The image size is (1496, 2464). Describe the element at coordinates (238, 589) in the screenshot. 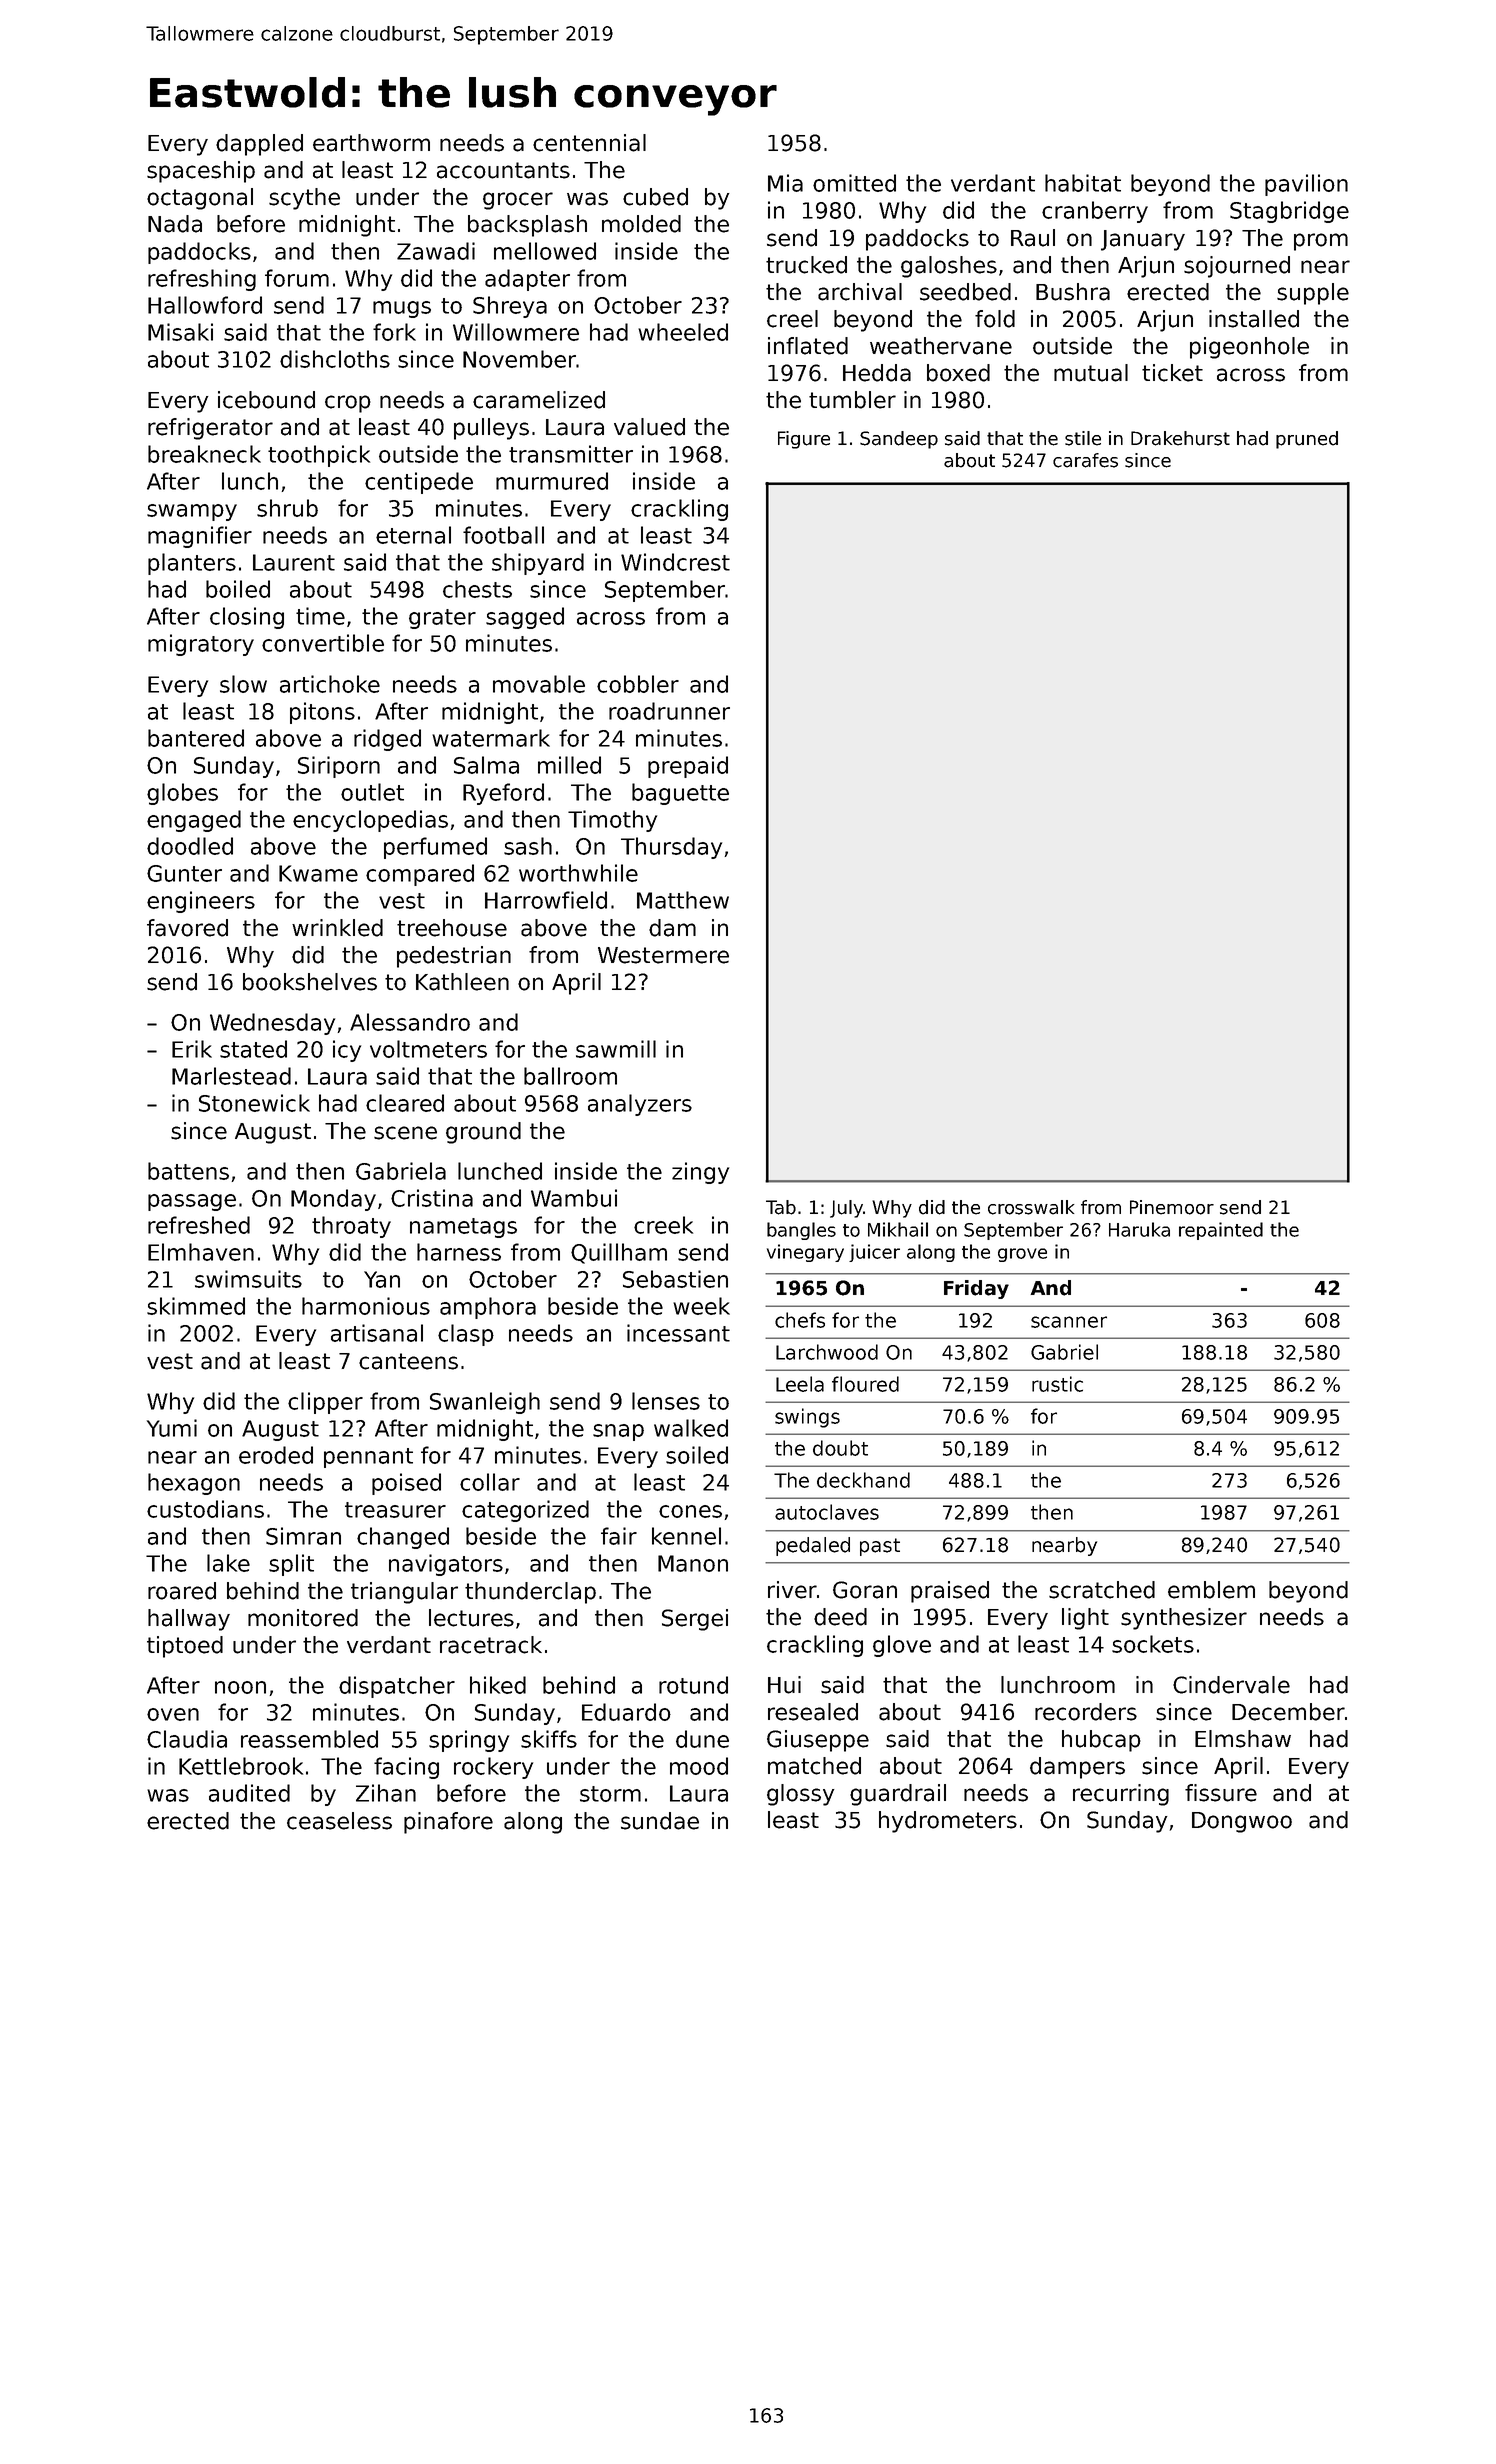

I see `boiled` at that location.
